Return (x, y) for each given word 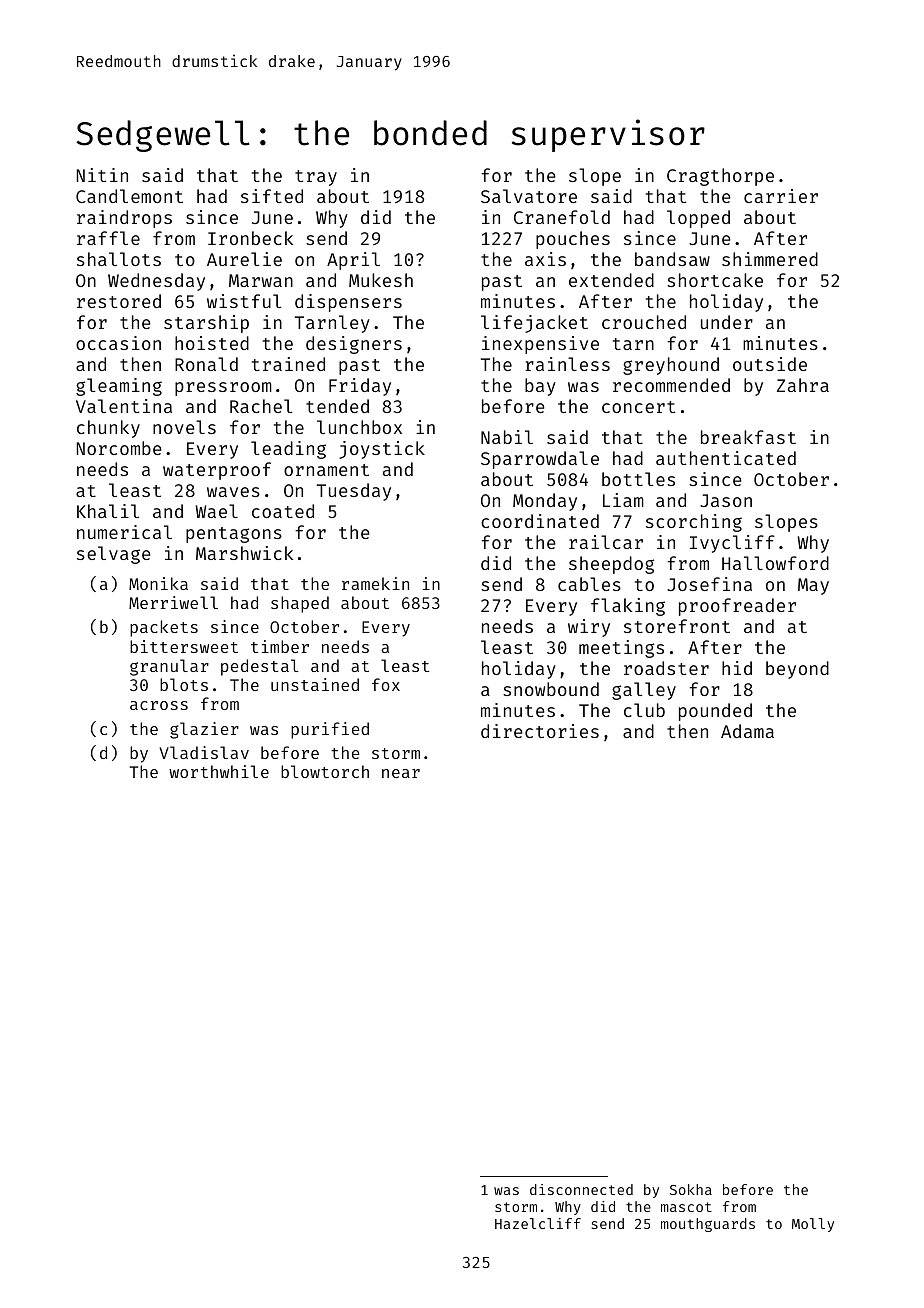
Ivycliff (732, 544)
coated (283, 511)
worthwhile (219, 771)
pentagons (234, 535)
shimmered (770, 259)
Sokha (691, 1189)
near (401, 773)
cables (589, 584)
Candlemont (129, 196)
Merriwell (173, 602)
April (353, 261)
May (813, 586)
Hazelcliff (538, 1223)
